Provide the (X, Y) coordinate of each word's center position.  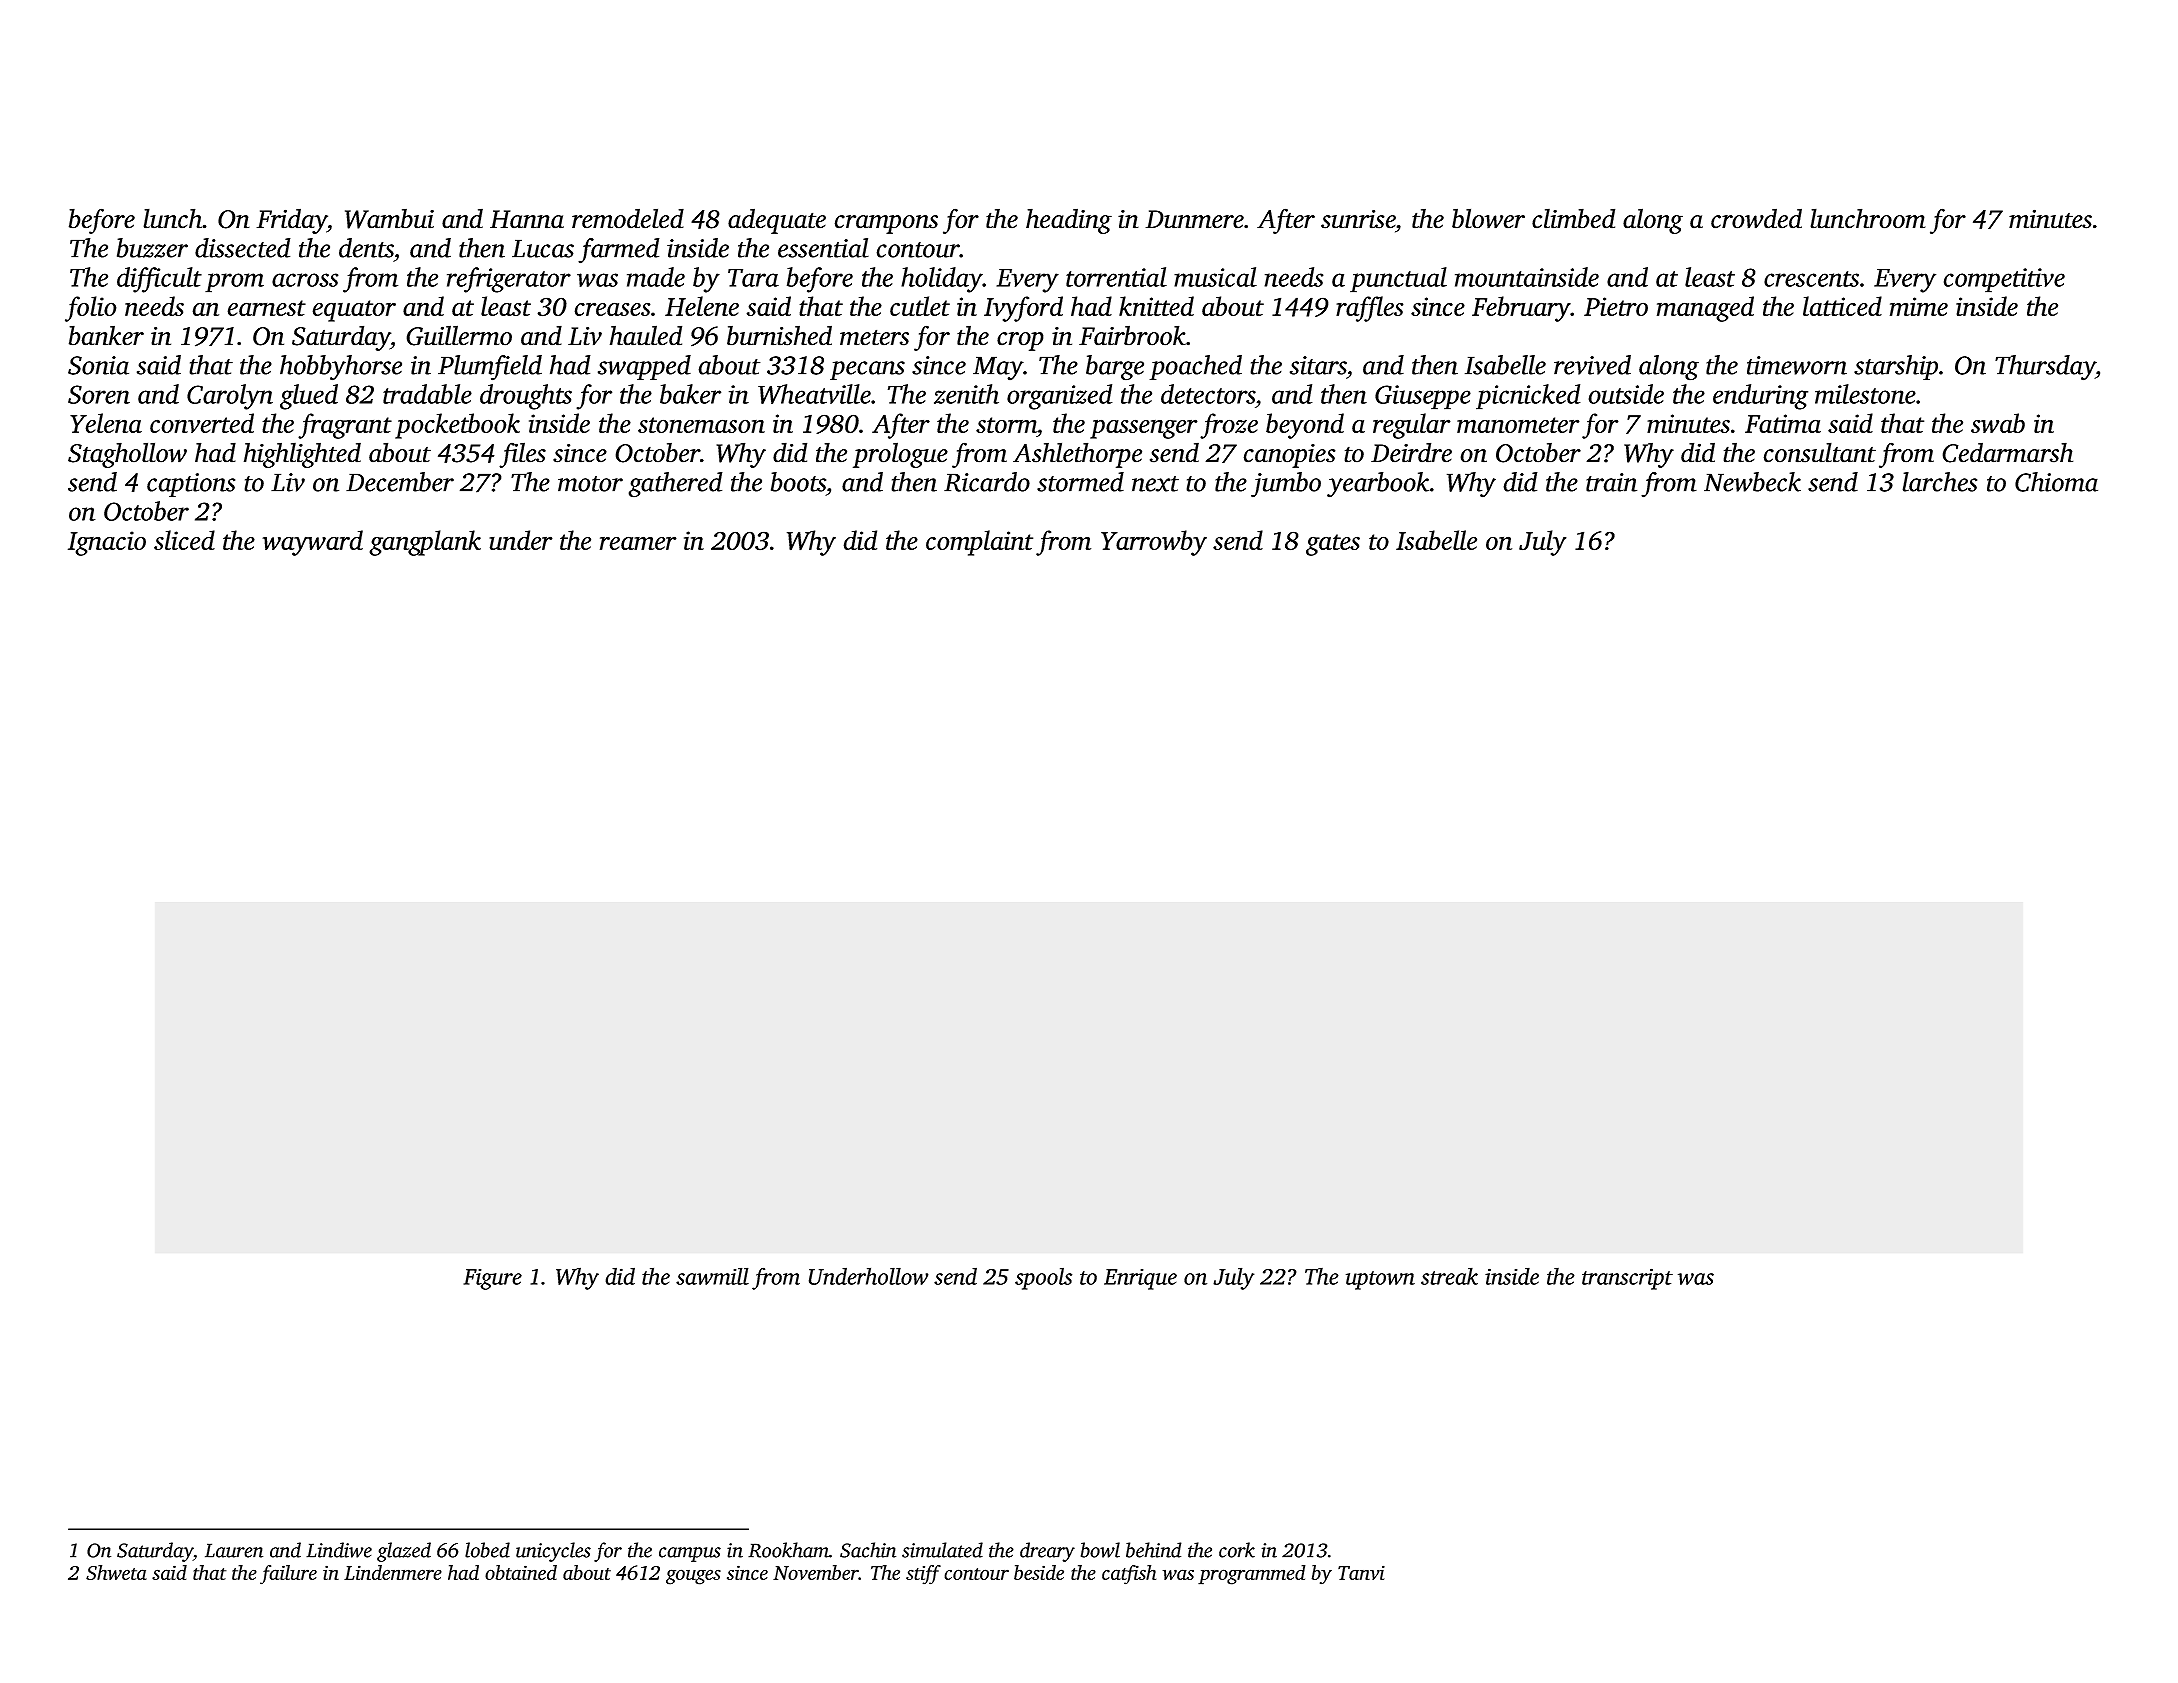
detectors (1208, 394)
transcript (1627, 1279)
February (1521, 309)
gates (1333, 545)
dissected (243, 248)
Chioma (2056, 482)
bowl (1100, 1550)
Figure (492, 1279)
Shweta (116, 1572)
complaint (979, 543)
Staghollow (127, 455)
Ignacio (107, 543)
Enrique (1140, 1279)
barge (1115, 368)
